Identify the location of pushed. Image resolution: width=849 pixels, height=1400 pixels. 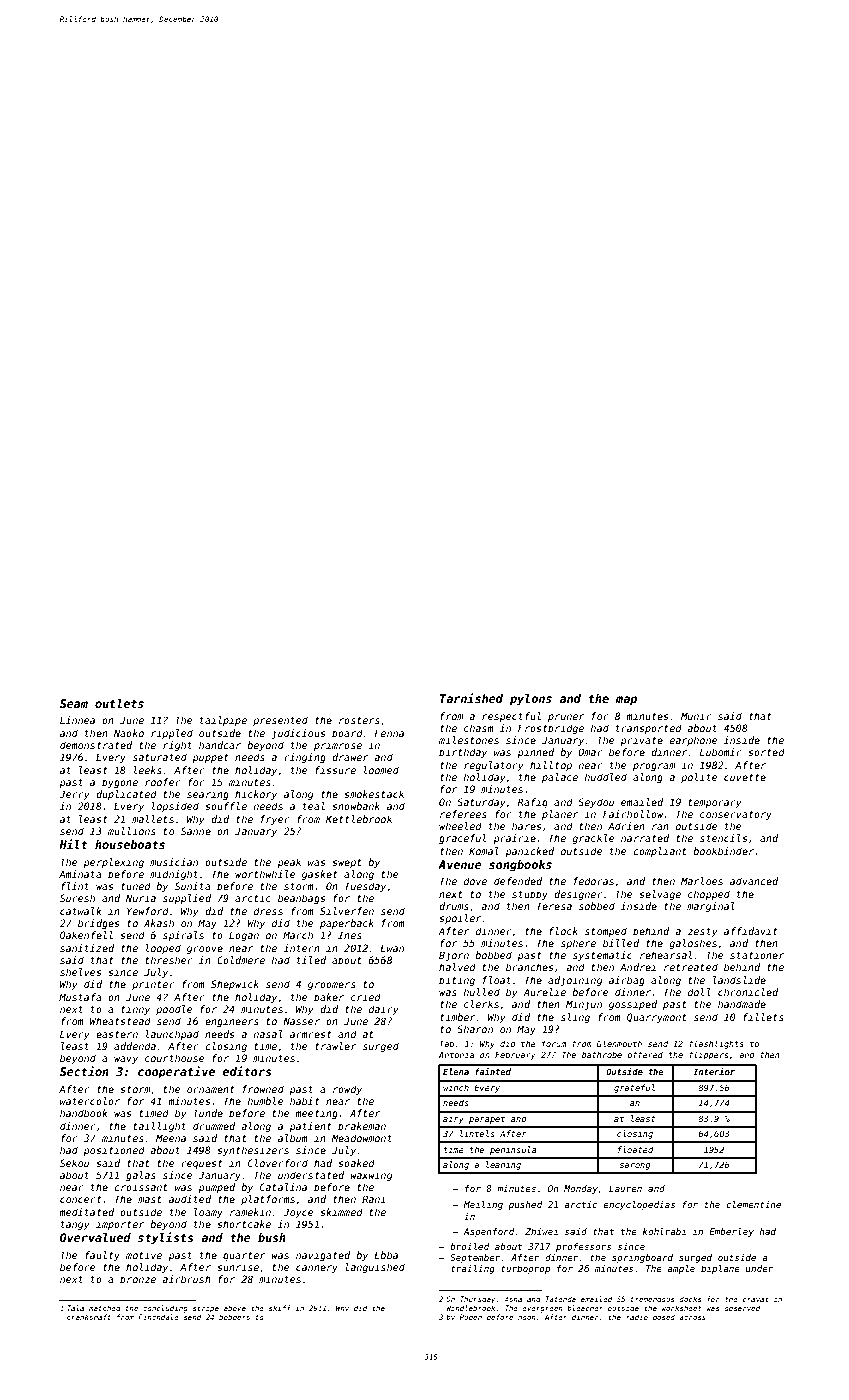
(525, 1205).
